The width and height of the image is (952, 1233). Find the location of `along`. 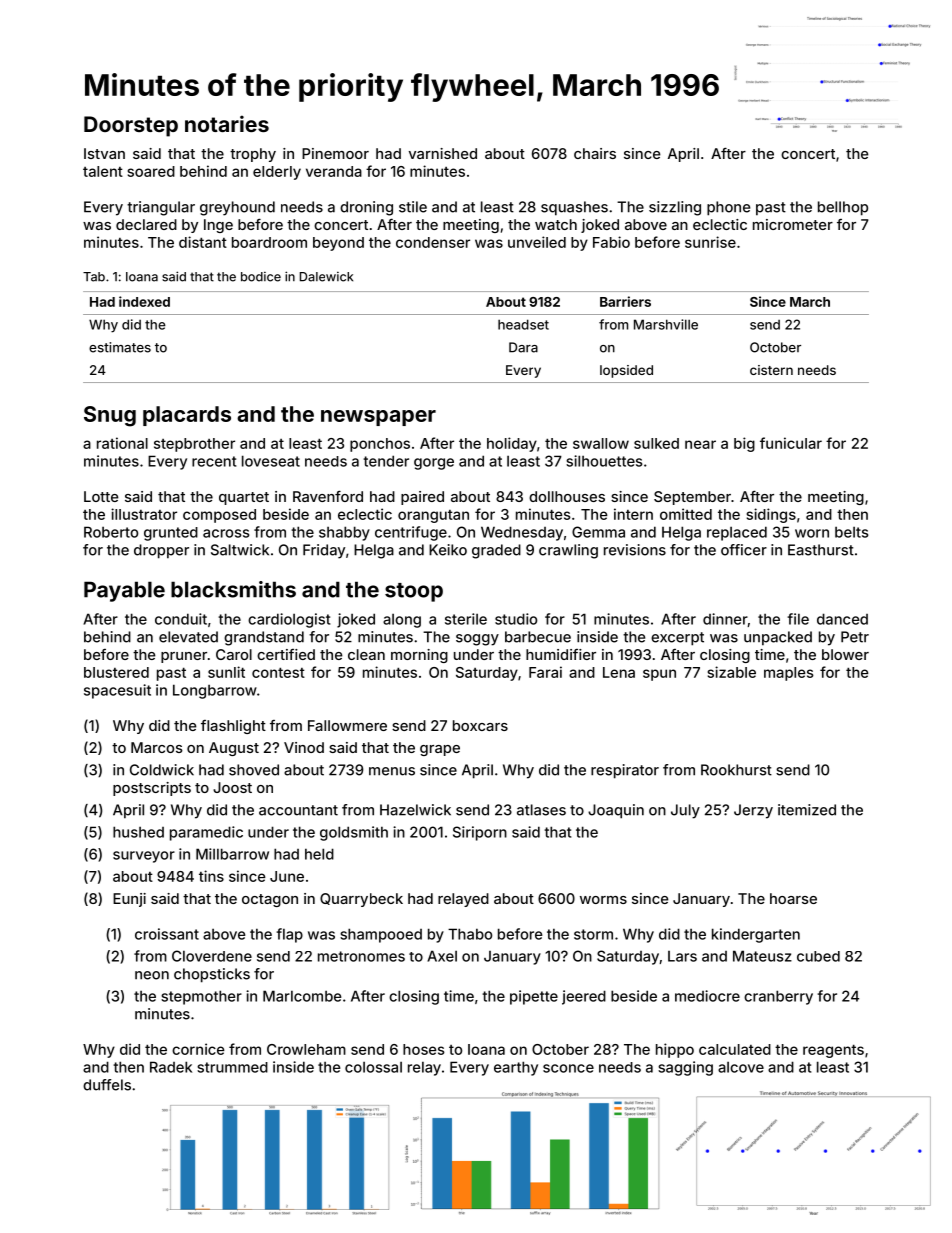

along is located at coordinates (402, 621).
